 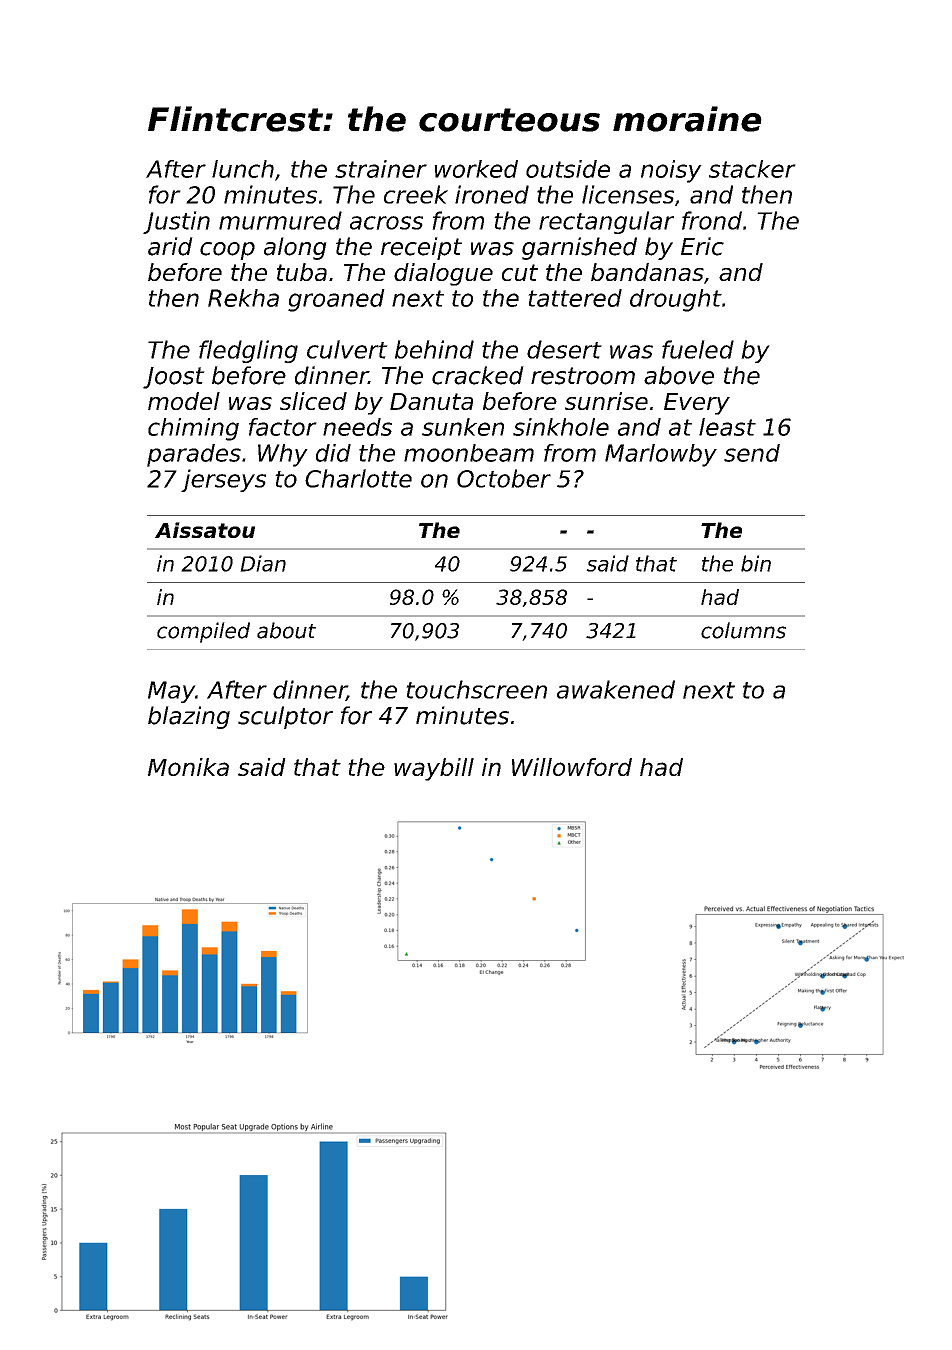 What do you see at coordinates (756, 563) in the page?
I see `bin` at bounding box center [756, 563].
